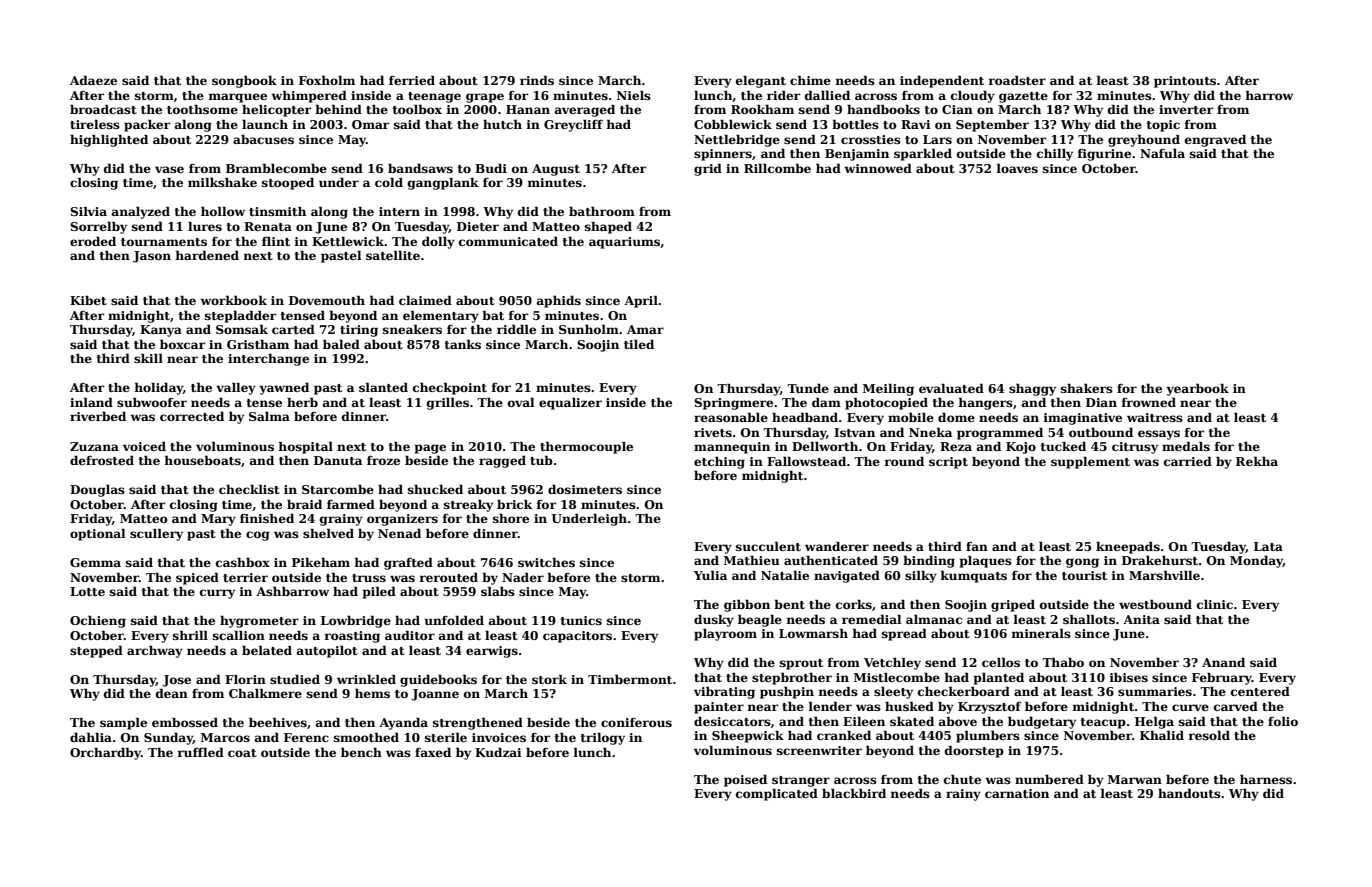  I want to click on Pikeham, so click(321, 562).
